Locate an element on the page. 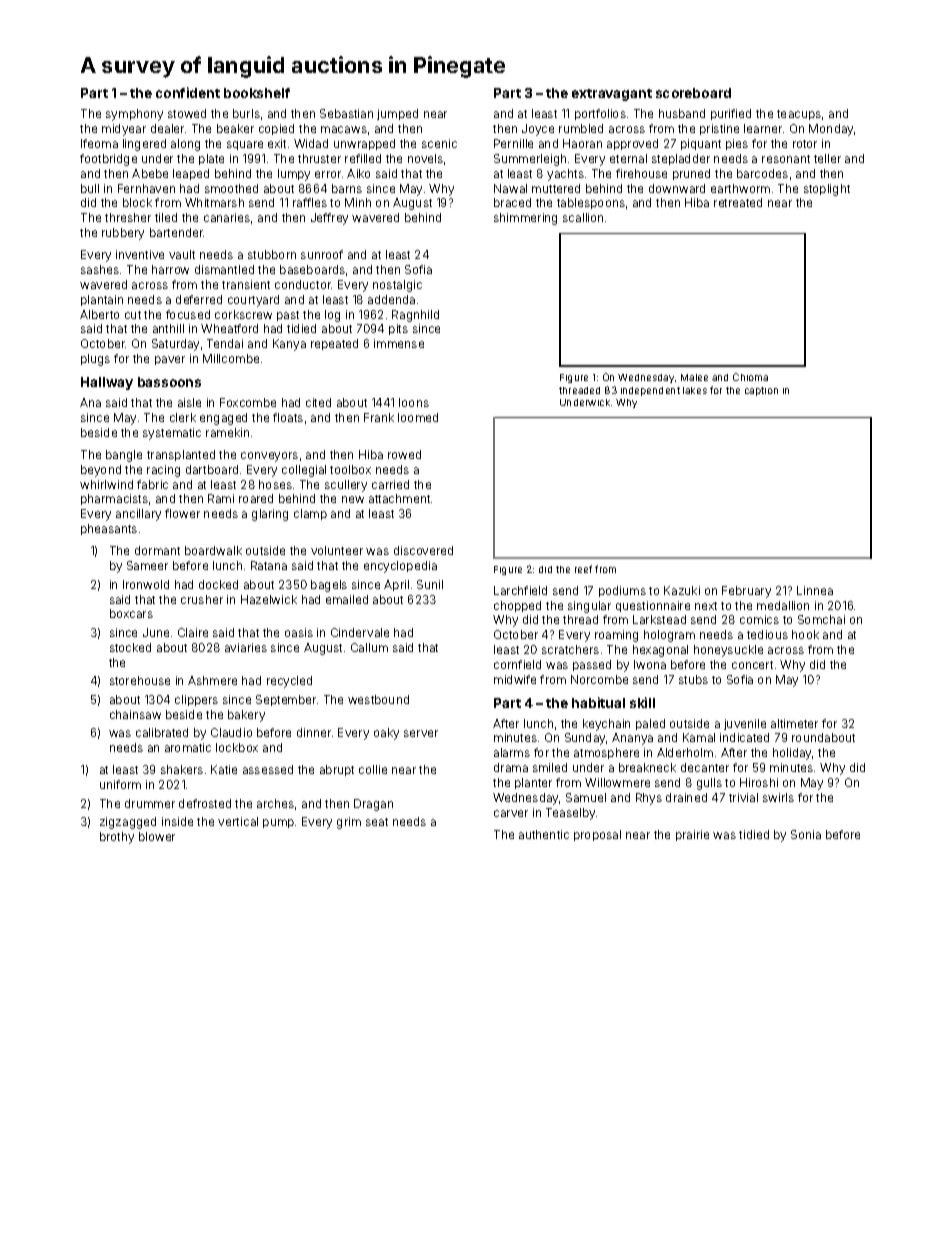 This document has height=1233, width=952. server is located at coordinates (421, 733).
